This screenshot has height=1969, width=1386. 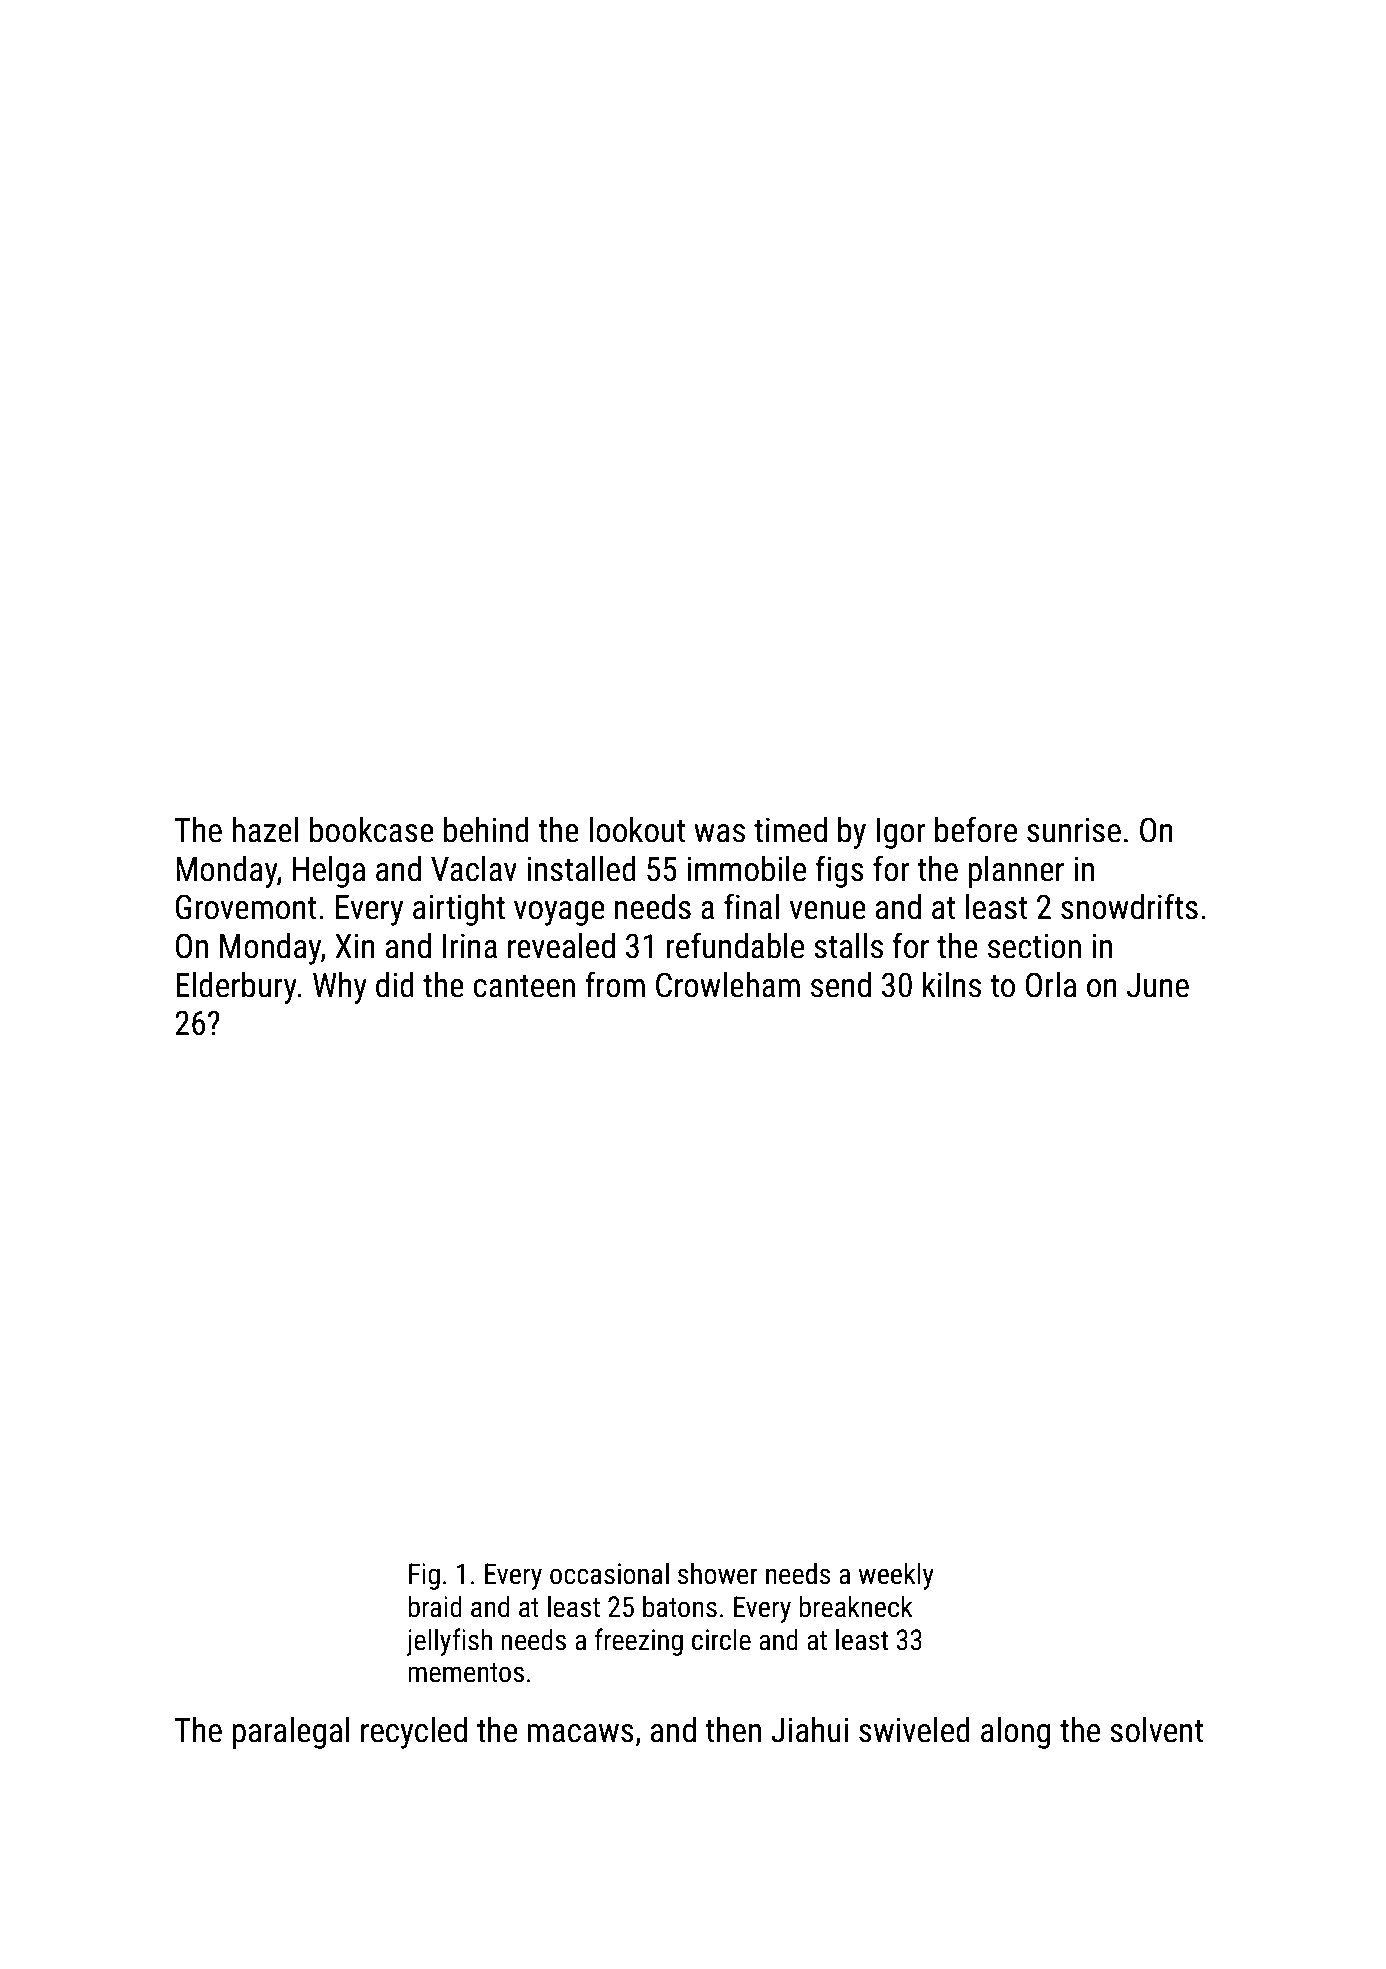 What do you see at coordinates (1016, 872) in the screenshot?
I see `planner` at bounding box center [1016, 872].
